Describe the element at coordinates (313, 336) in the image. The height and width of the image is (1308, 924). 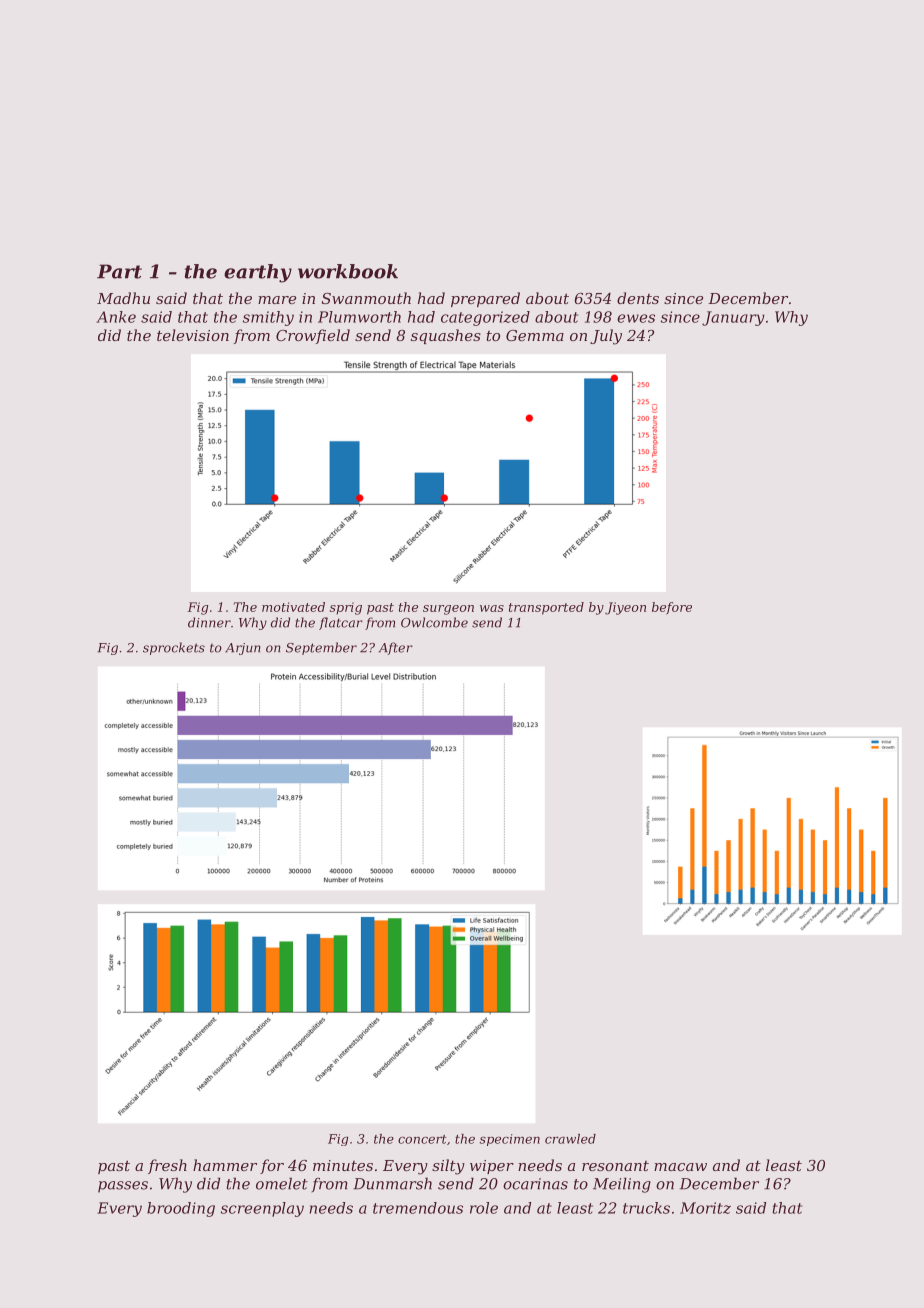
I see `Crowfield` at that location.
